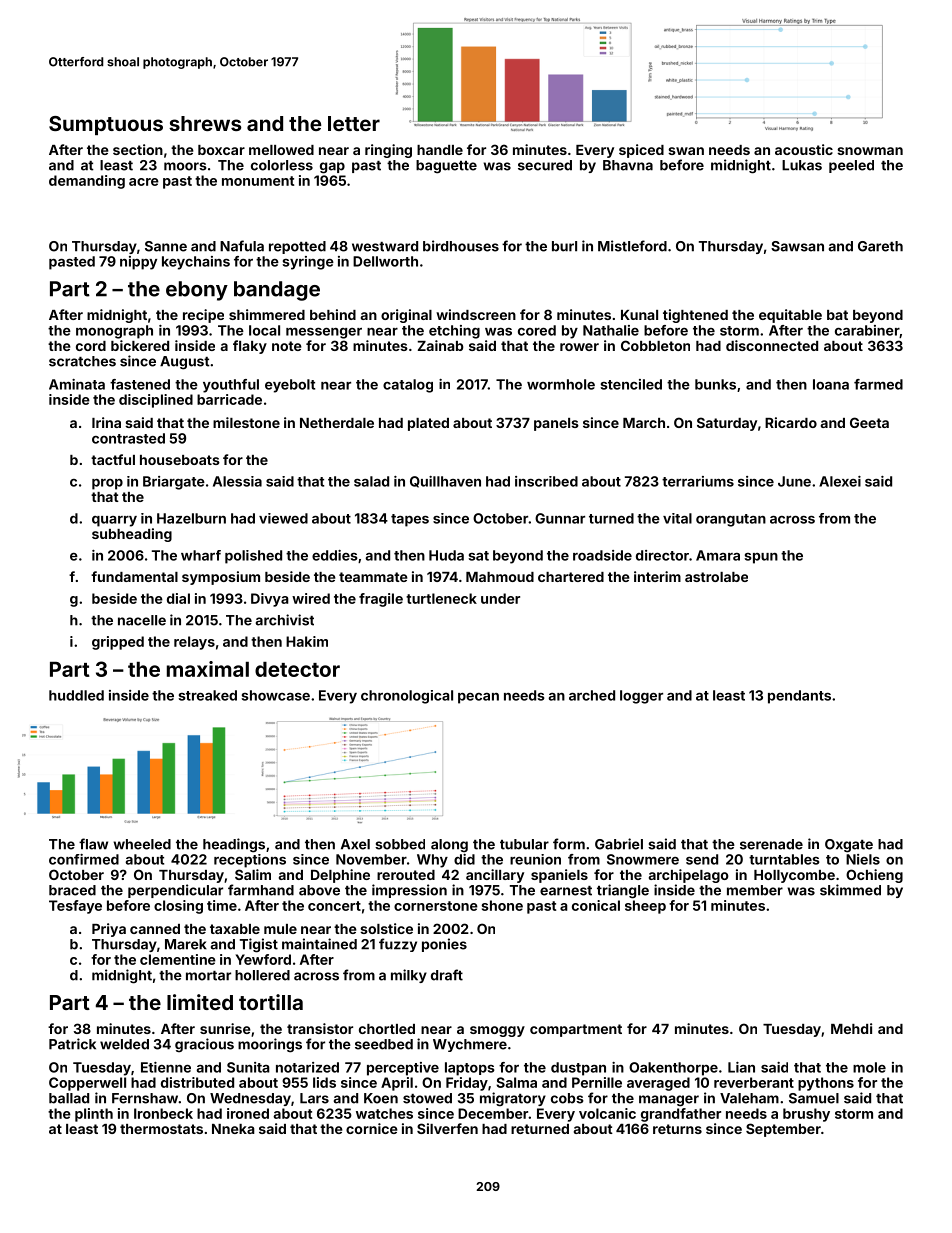  Describe the element at coordinates (118, 643) in the image. I see `gripped` at that location.
